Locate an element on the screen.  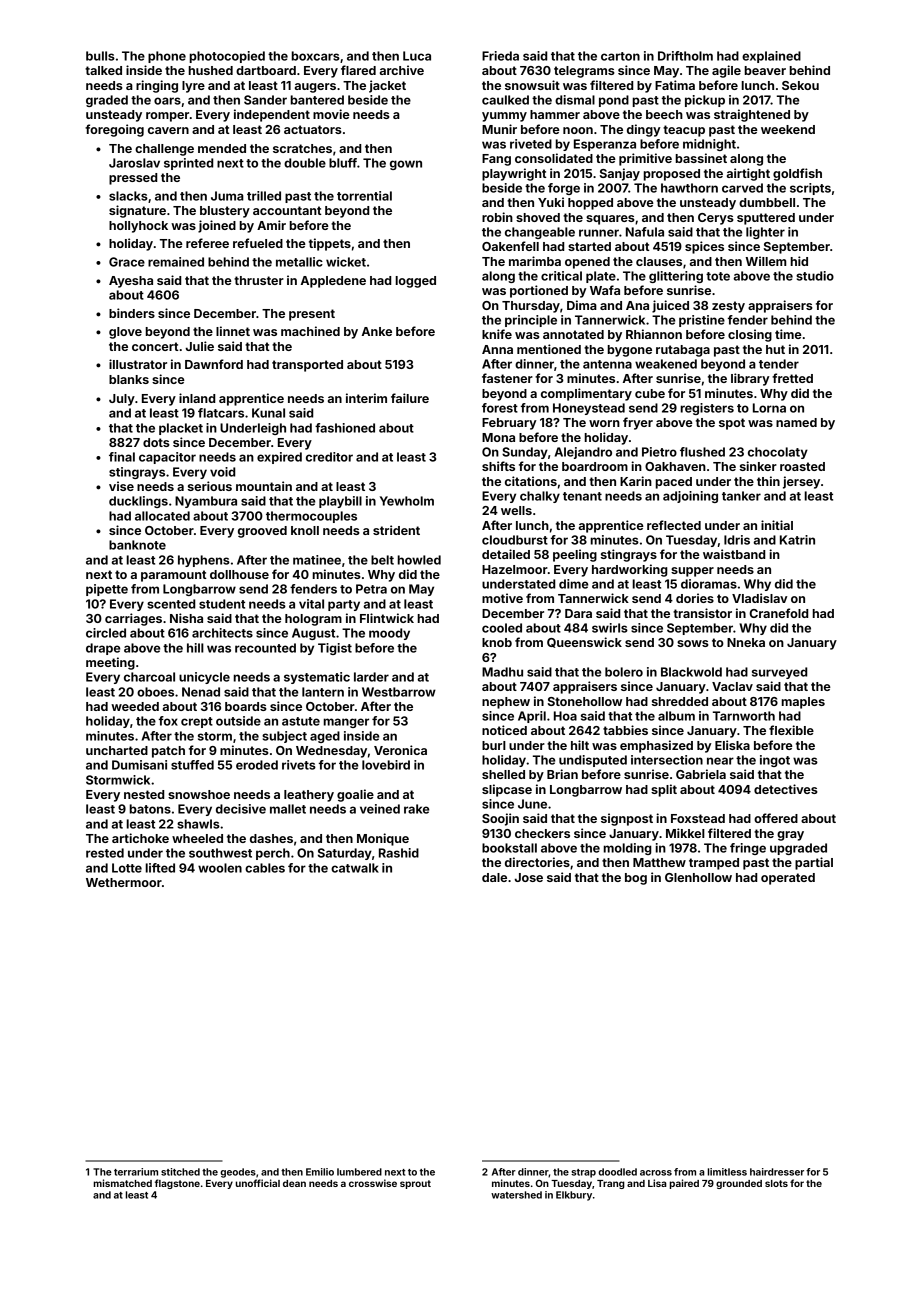
carton is located at coordinates (620, 56).
